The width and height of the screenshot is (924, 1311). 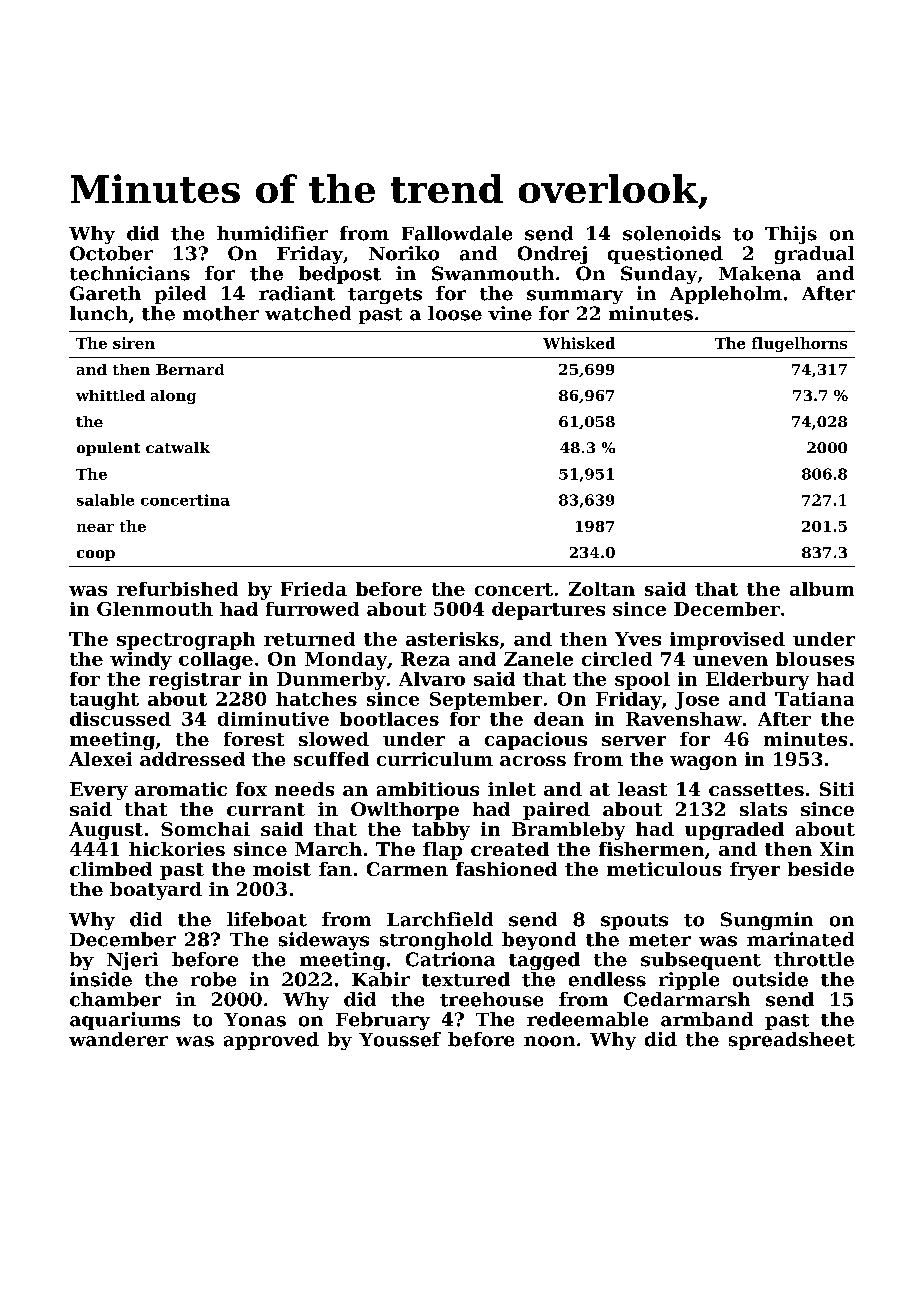 I want to click on discussed, so click(x=120, y=719).
